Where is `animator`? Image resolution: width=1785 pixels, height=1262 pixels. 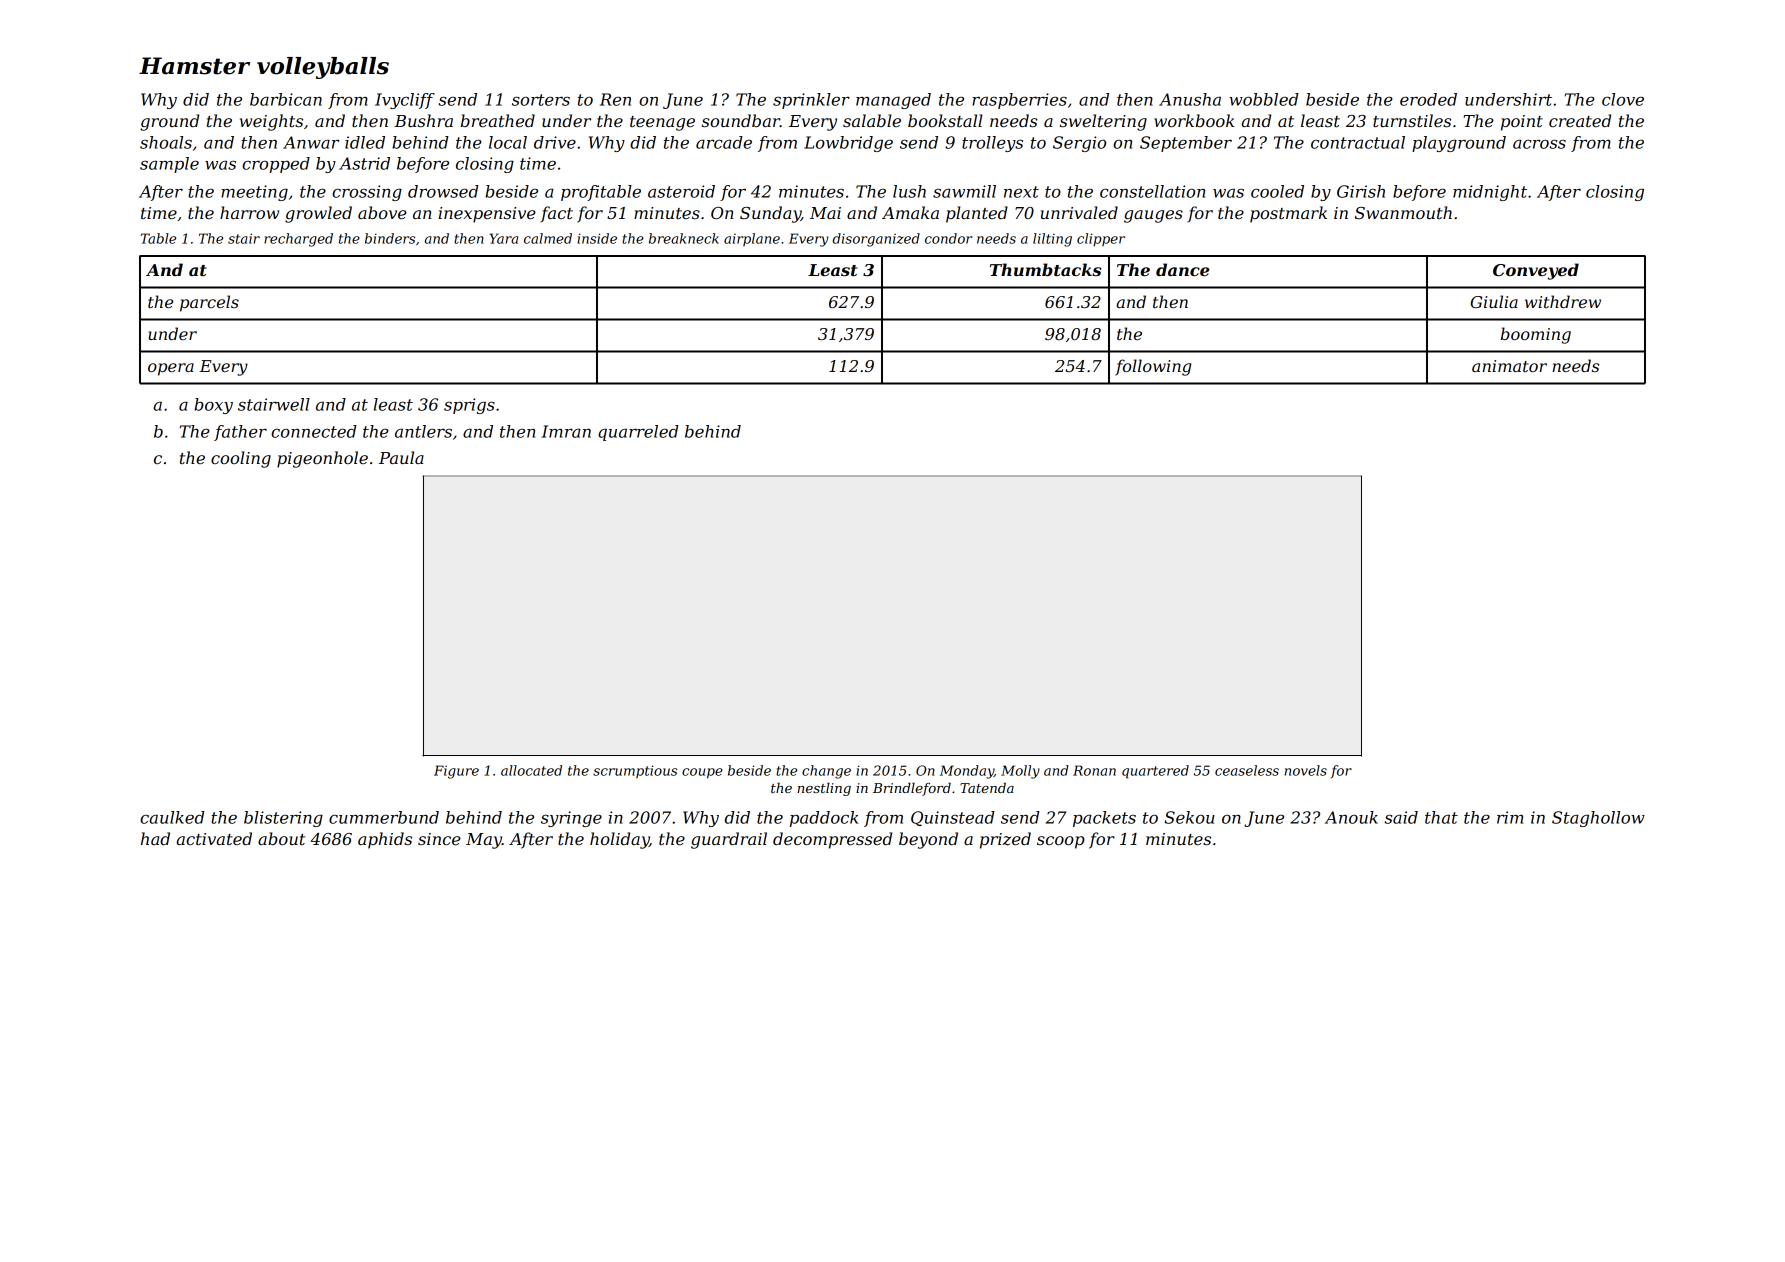 animator is located at coordinates (1509, 366).
